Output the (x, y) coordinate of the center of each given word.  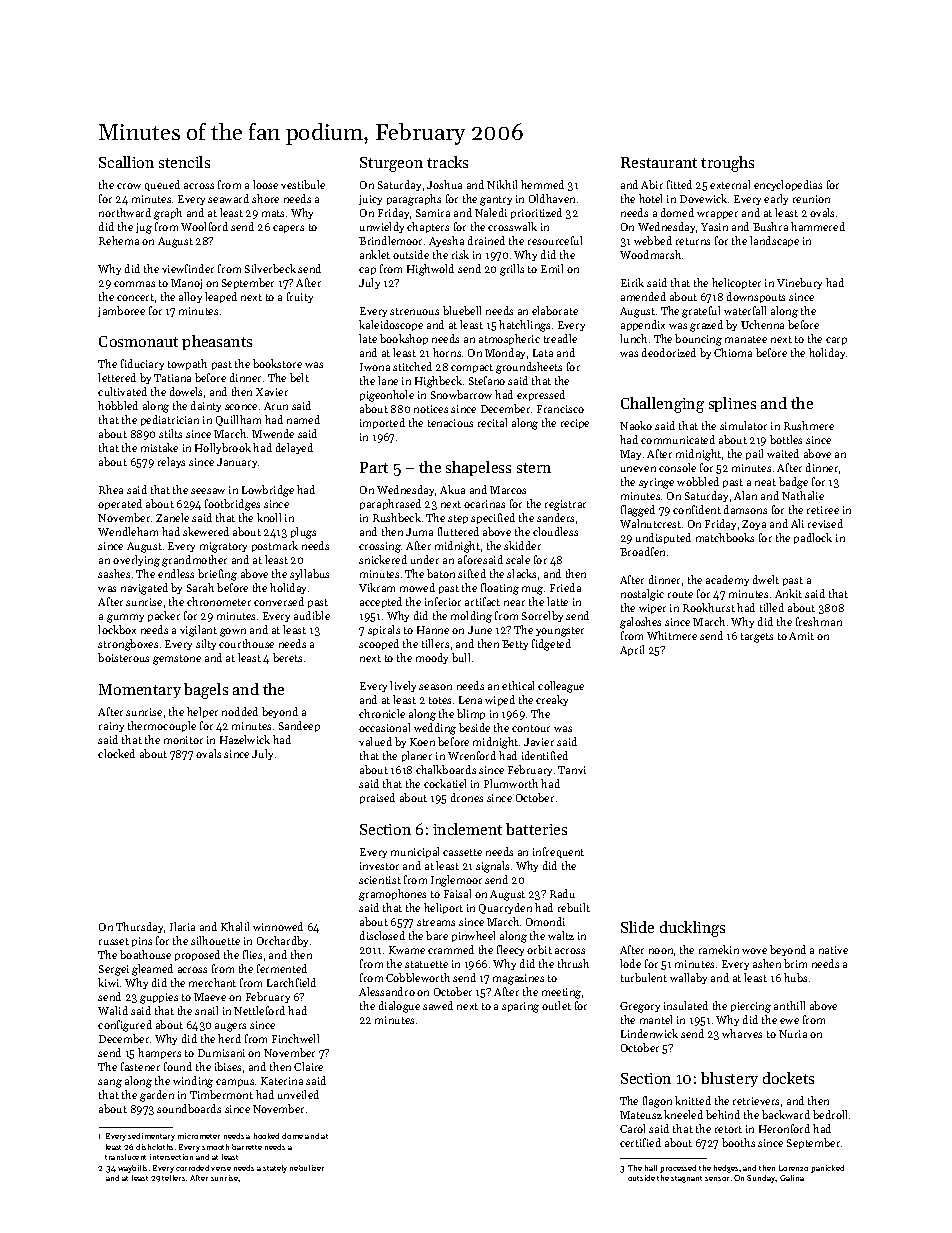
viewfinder (188, 268)
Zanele (172, 517)
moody (432, 658)
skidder (522, 545)
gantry (496, 201)
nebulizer (307, 1168)
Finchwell (295, 1038)
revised (825, 523)
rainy (111, 727)
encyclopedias (788, 185)
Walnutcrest (650, 523)
